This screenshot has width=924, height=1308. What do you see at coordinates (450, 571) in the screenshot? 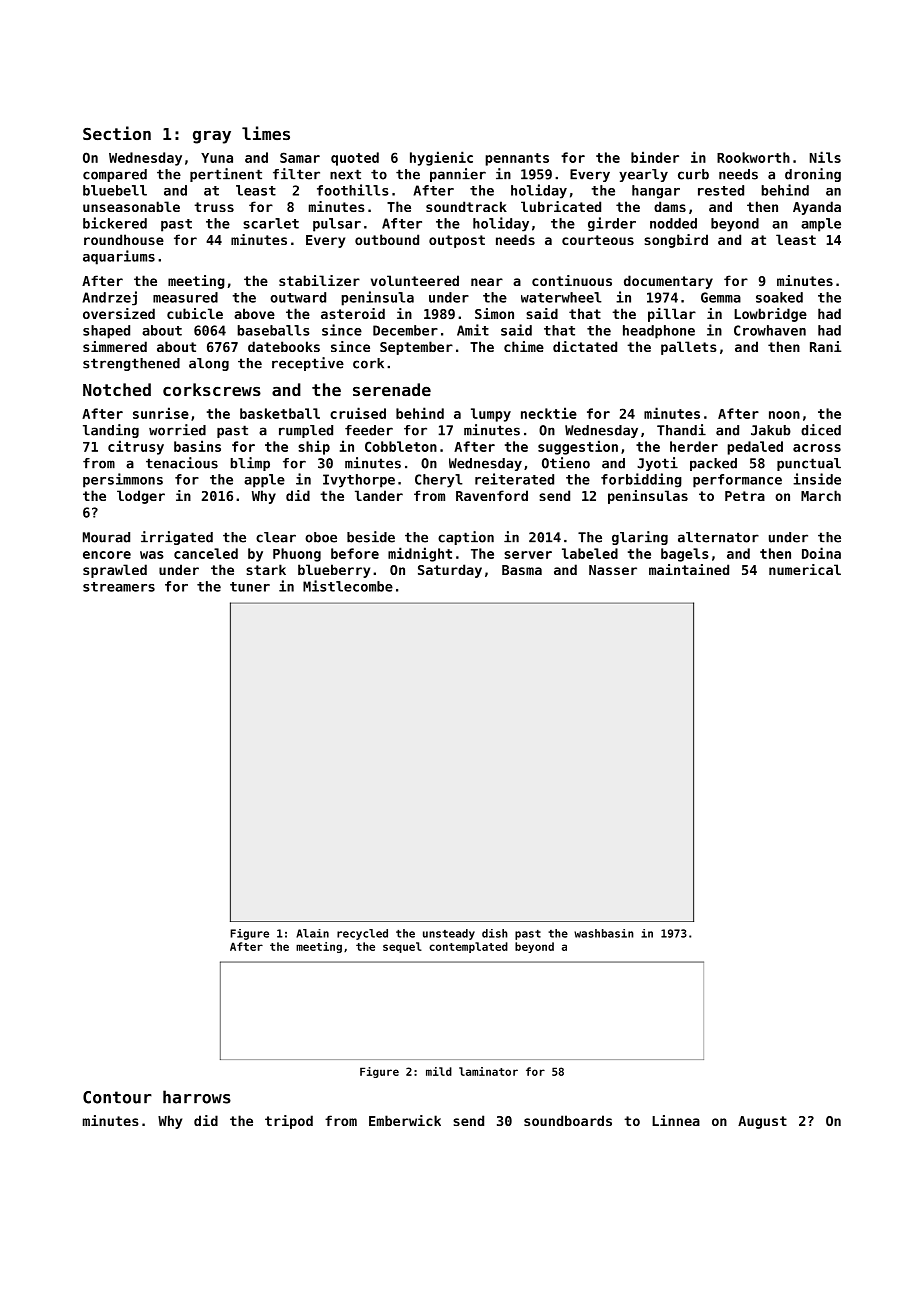
I see `Saturday` at bounding box center [450, 571].
